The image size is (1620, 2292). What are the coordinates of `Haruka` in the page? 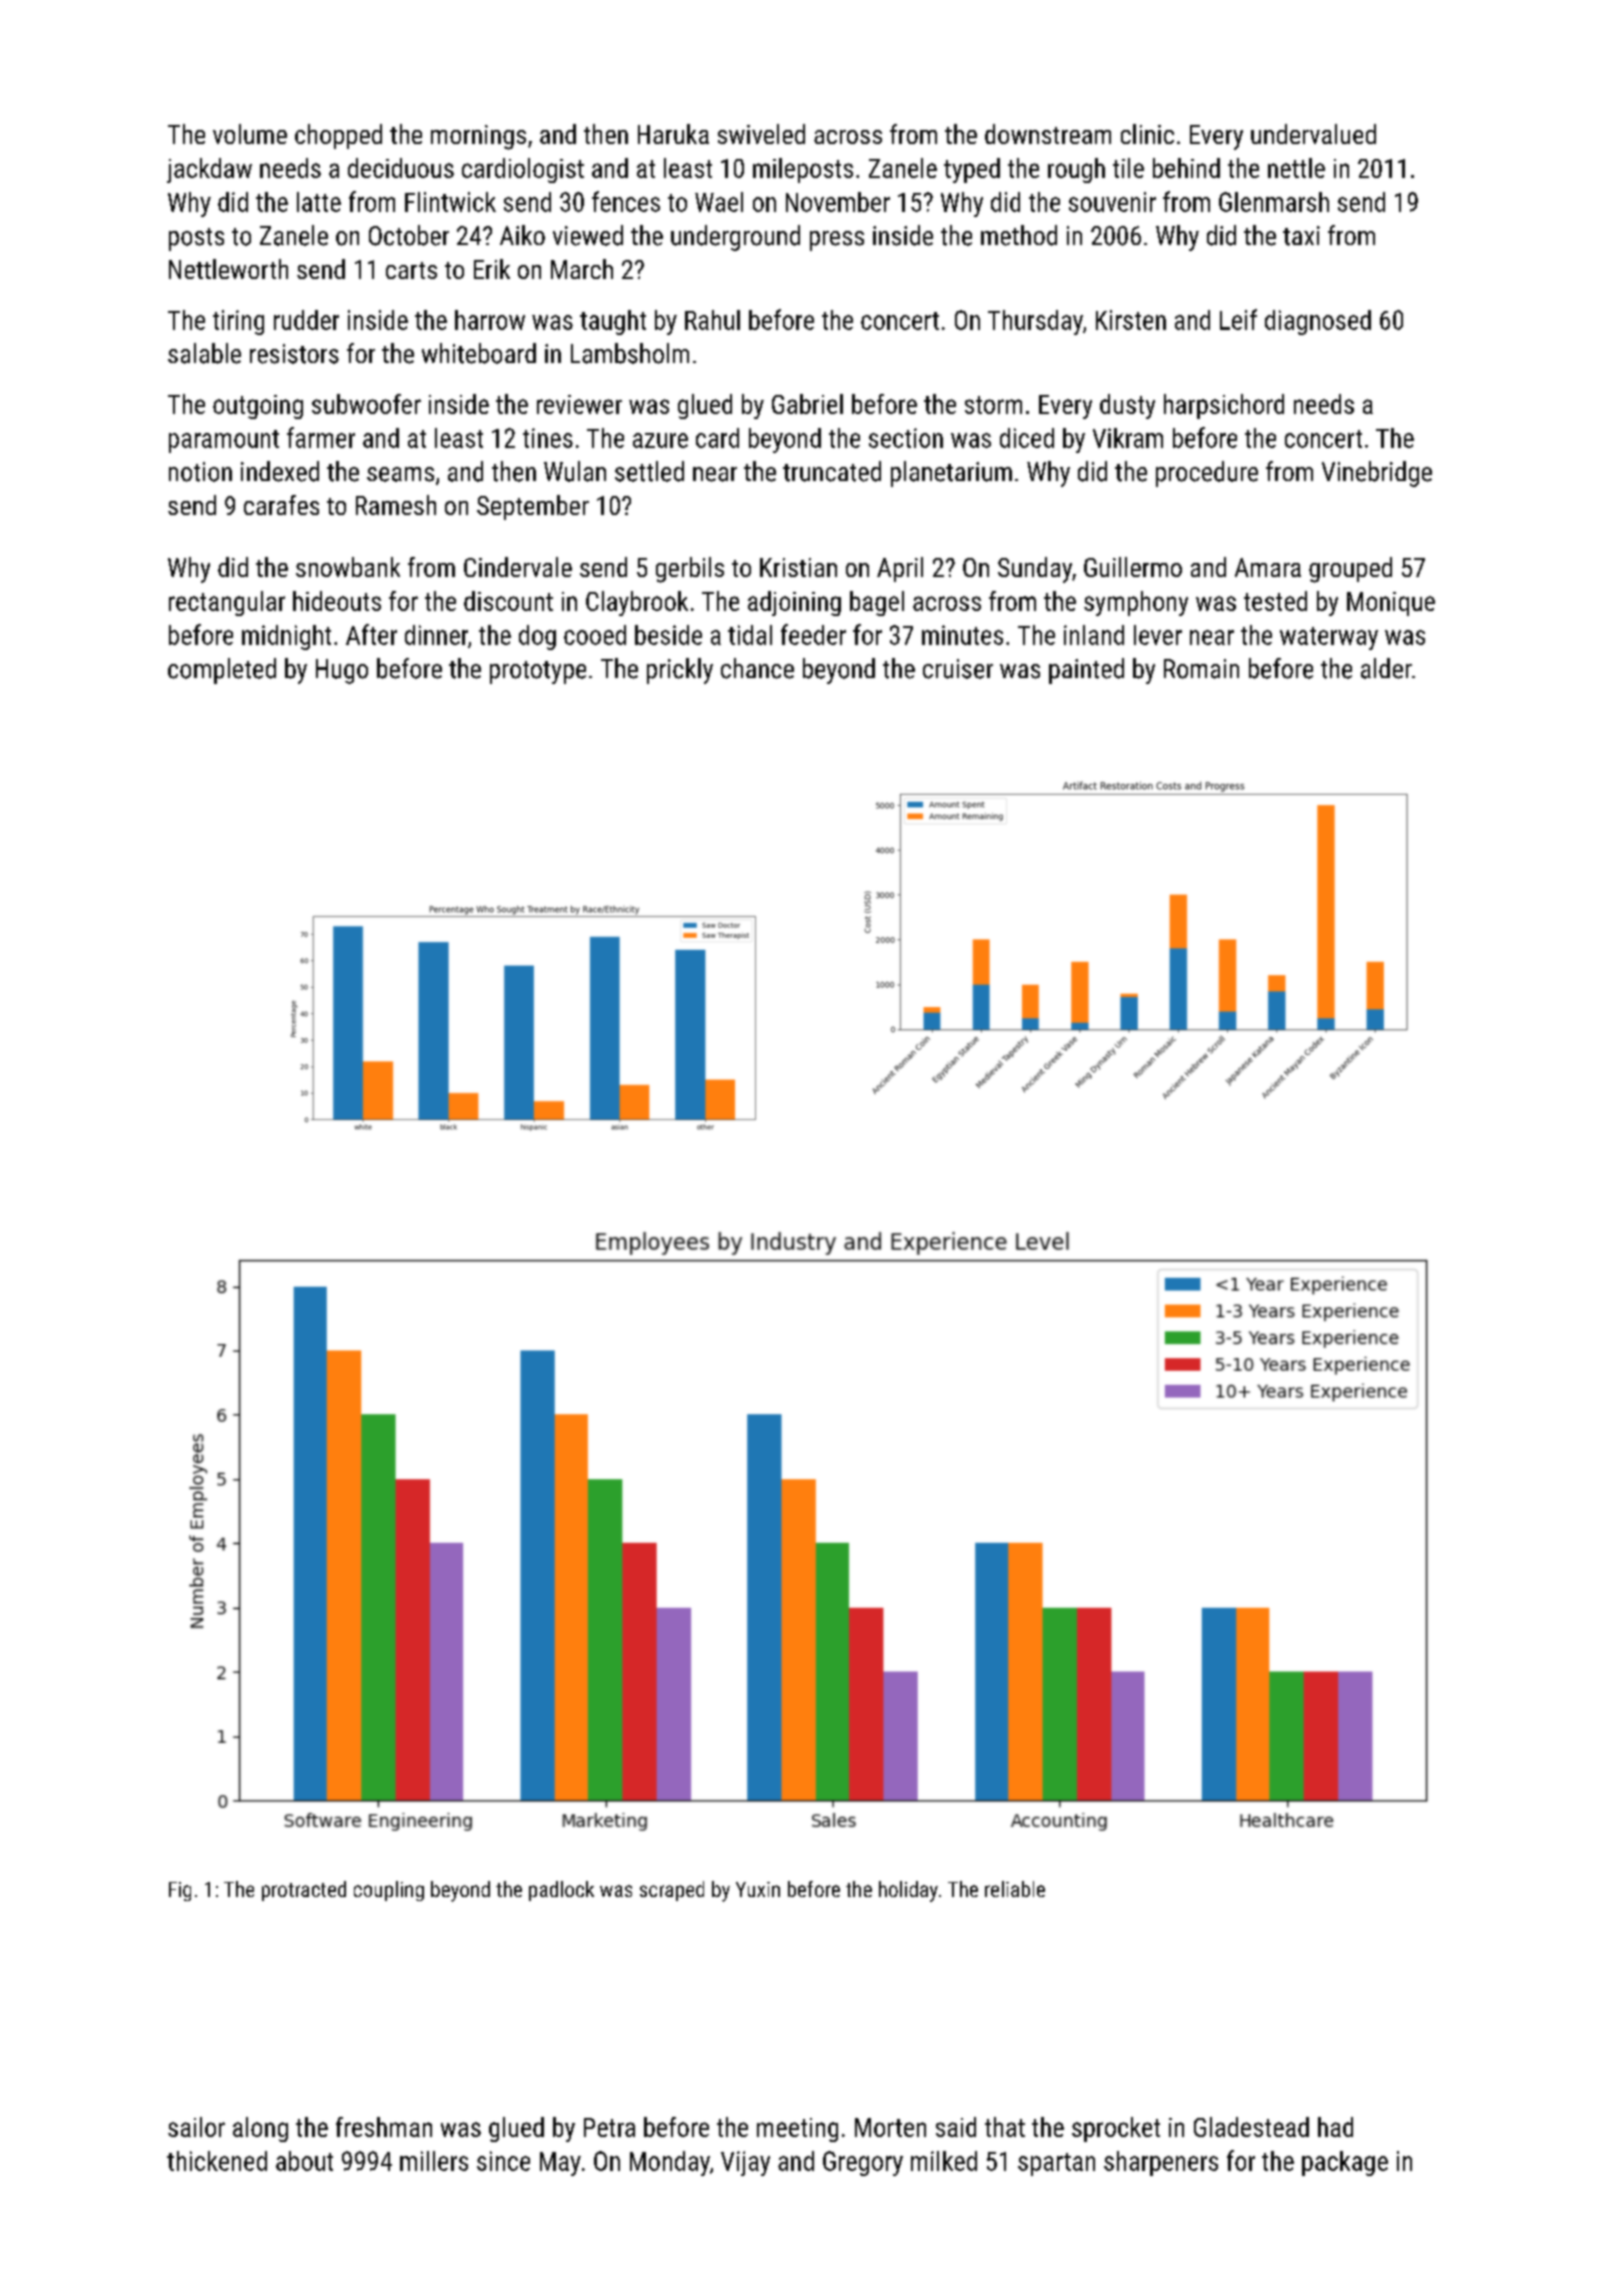 It's located at (673, 134).
